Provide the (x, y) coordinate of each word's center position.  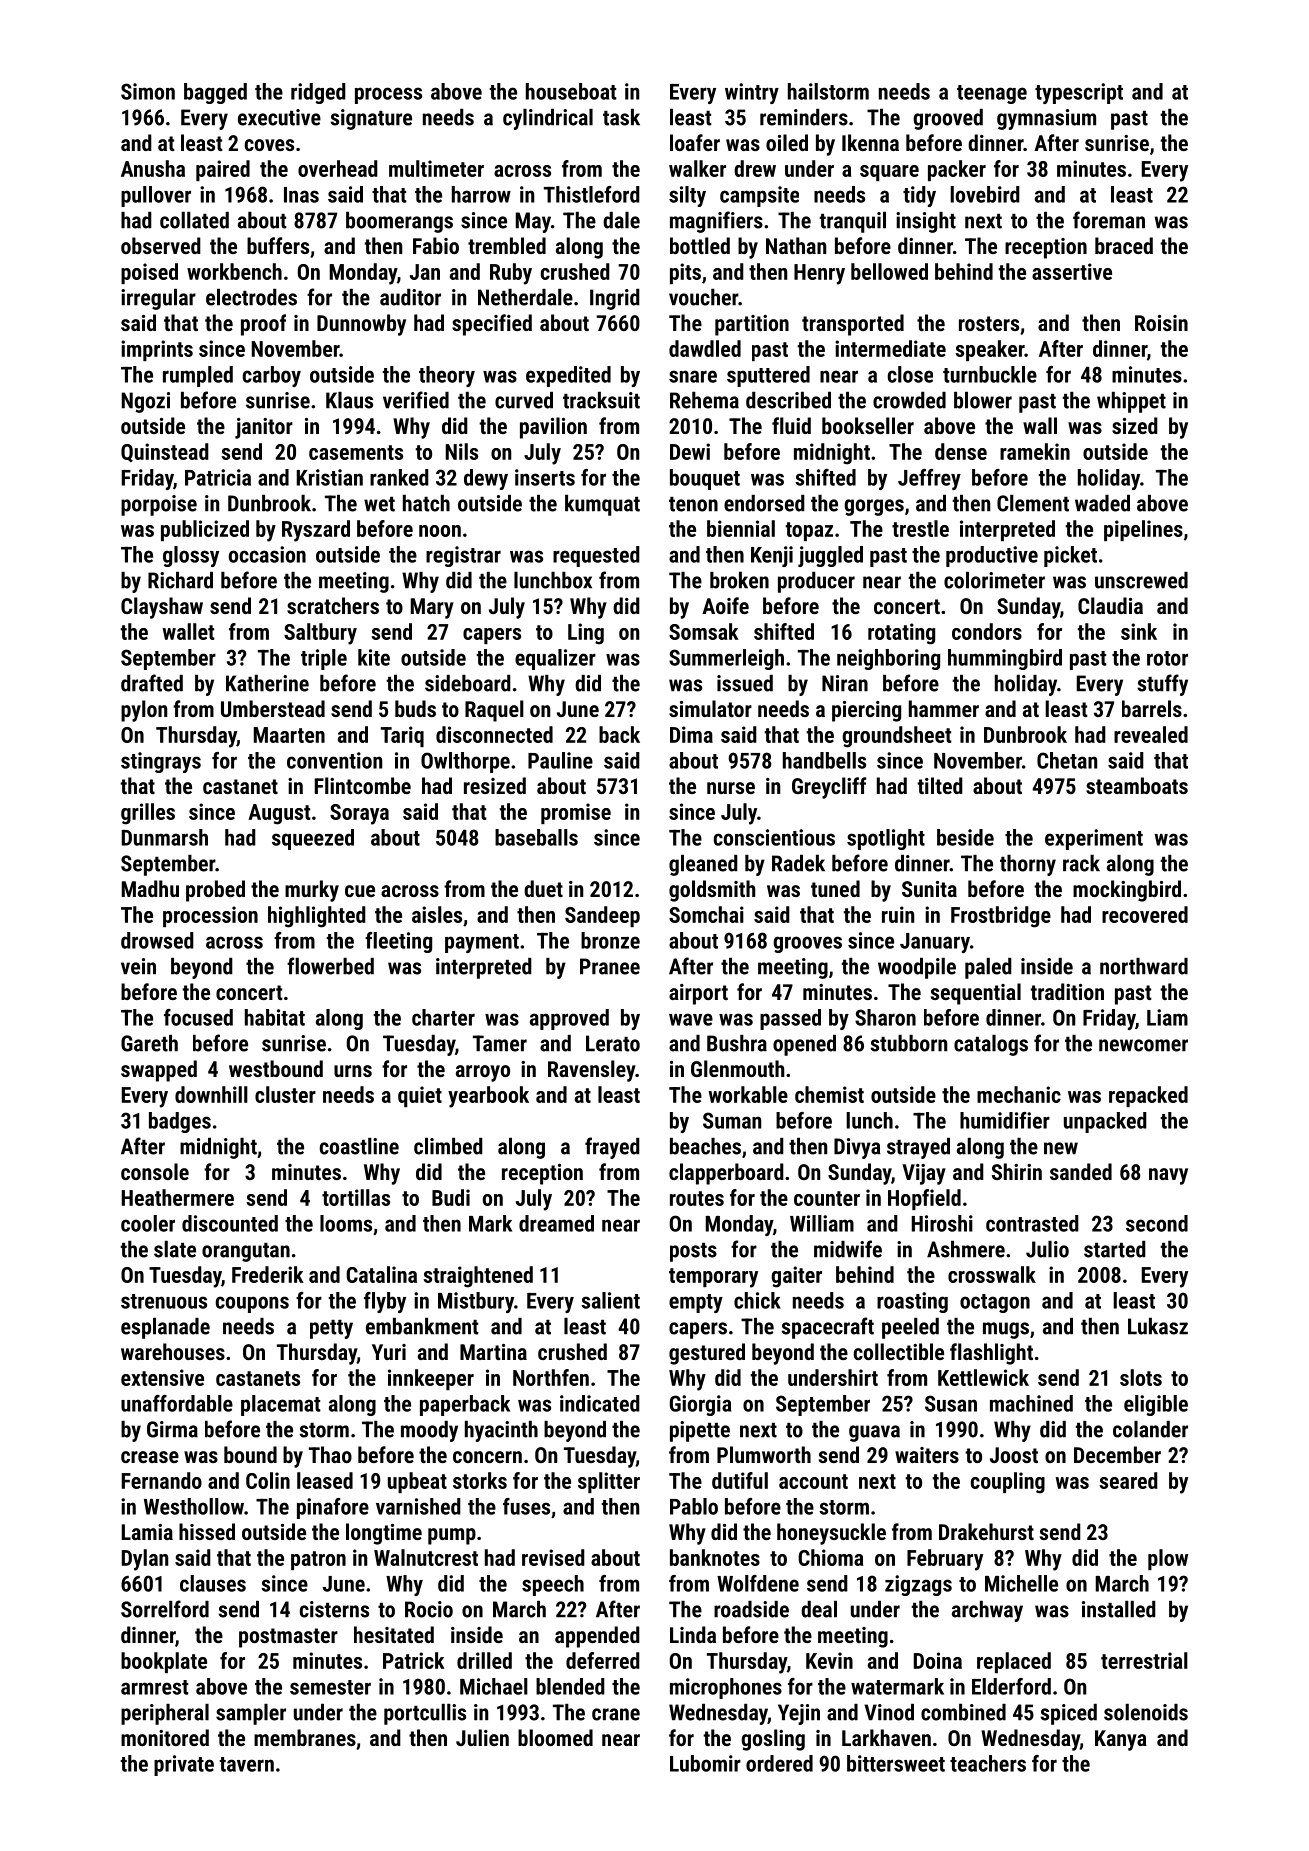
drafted (152, 683)
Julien (482, 1737)
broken (739, 580)
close (910, 374)
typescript (1079, 93)
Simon (148, 91)
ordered (779, 1763)
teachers (988, 1763)
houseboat (571, 91)
